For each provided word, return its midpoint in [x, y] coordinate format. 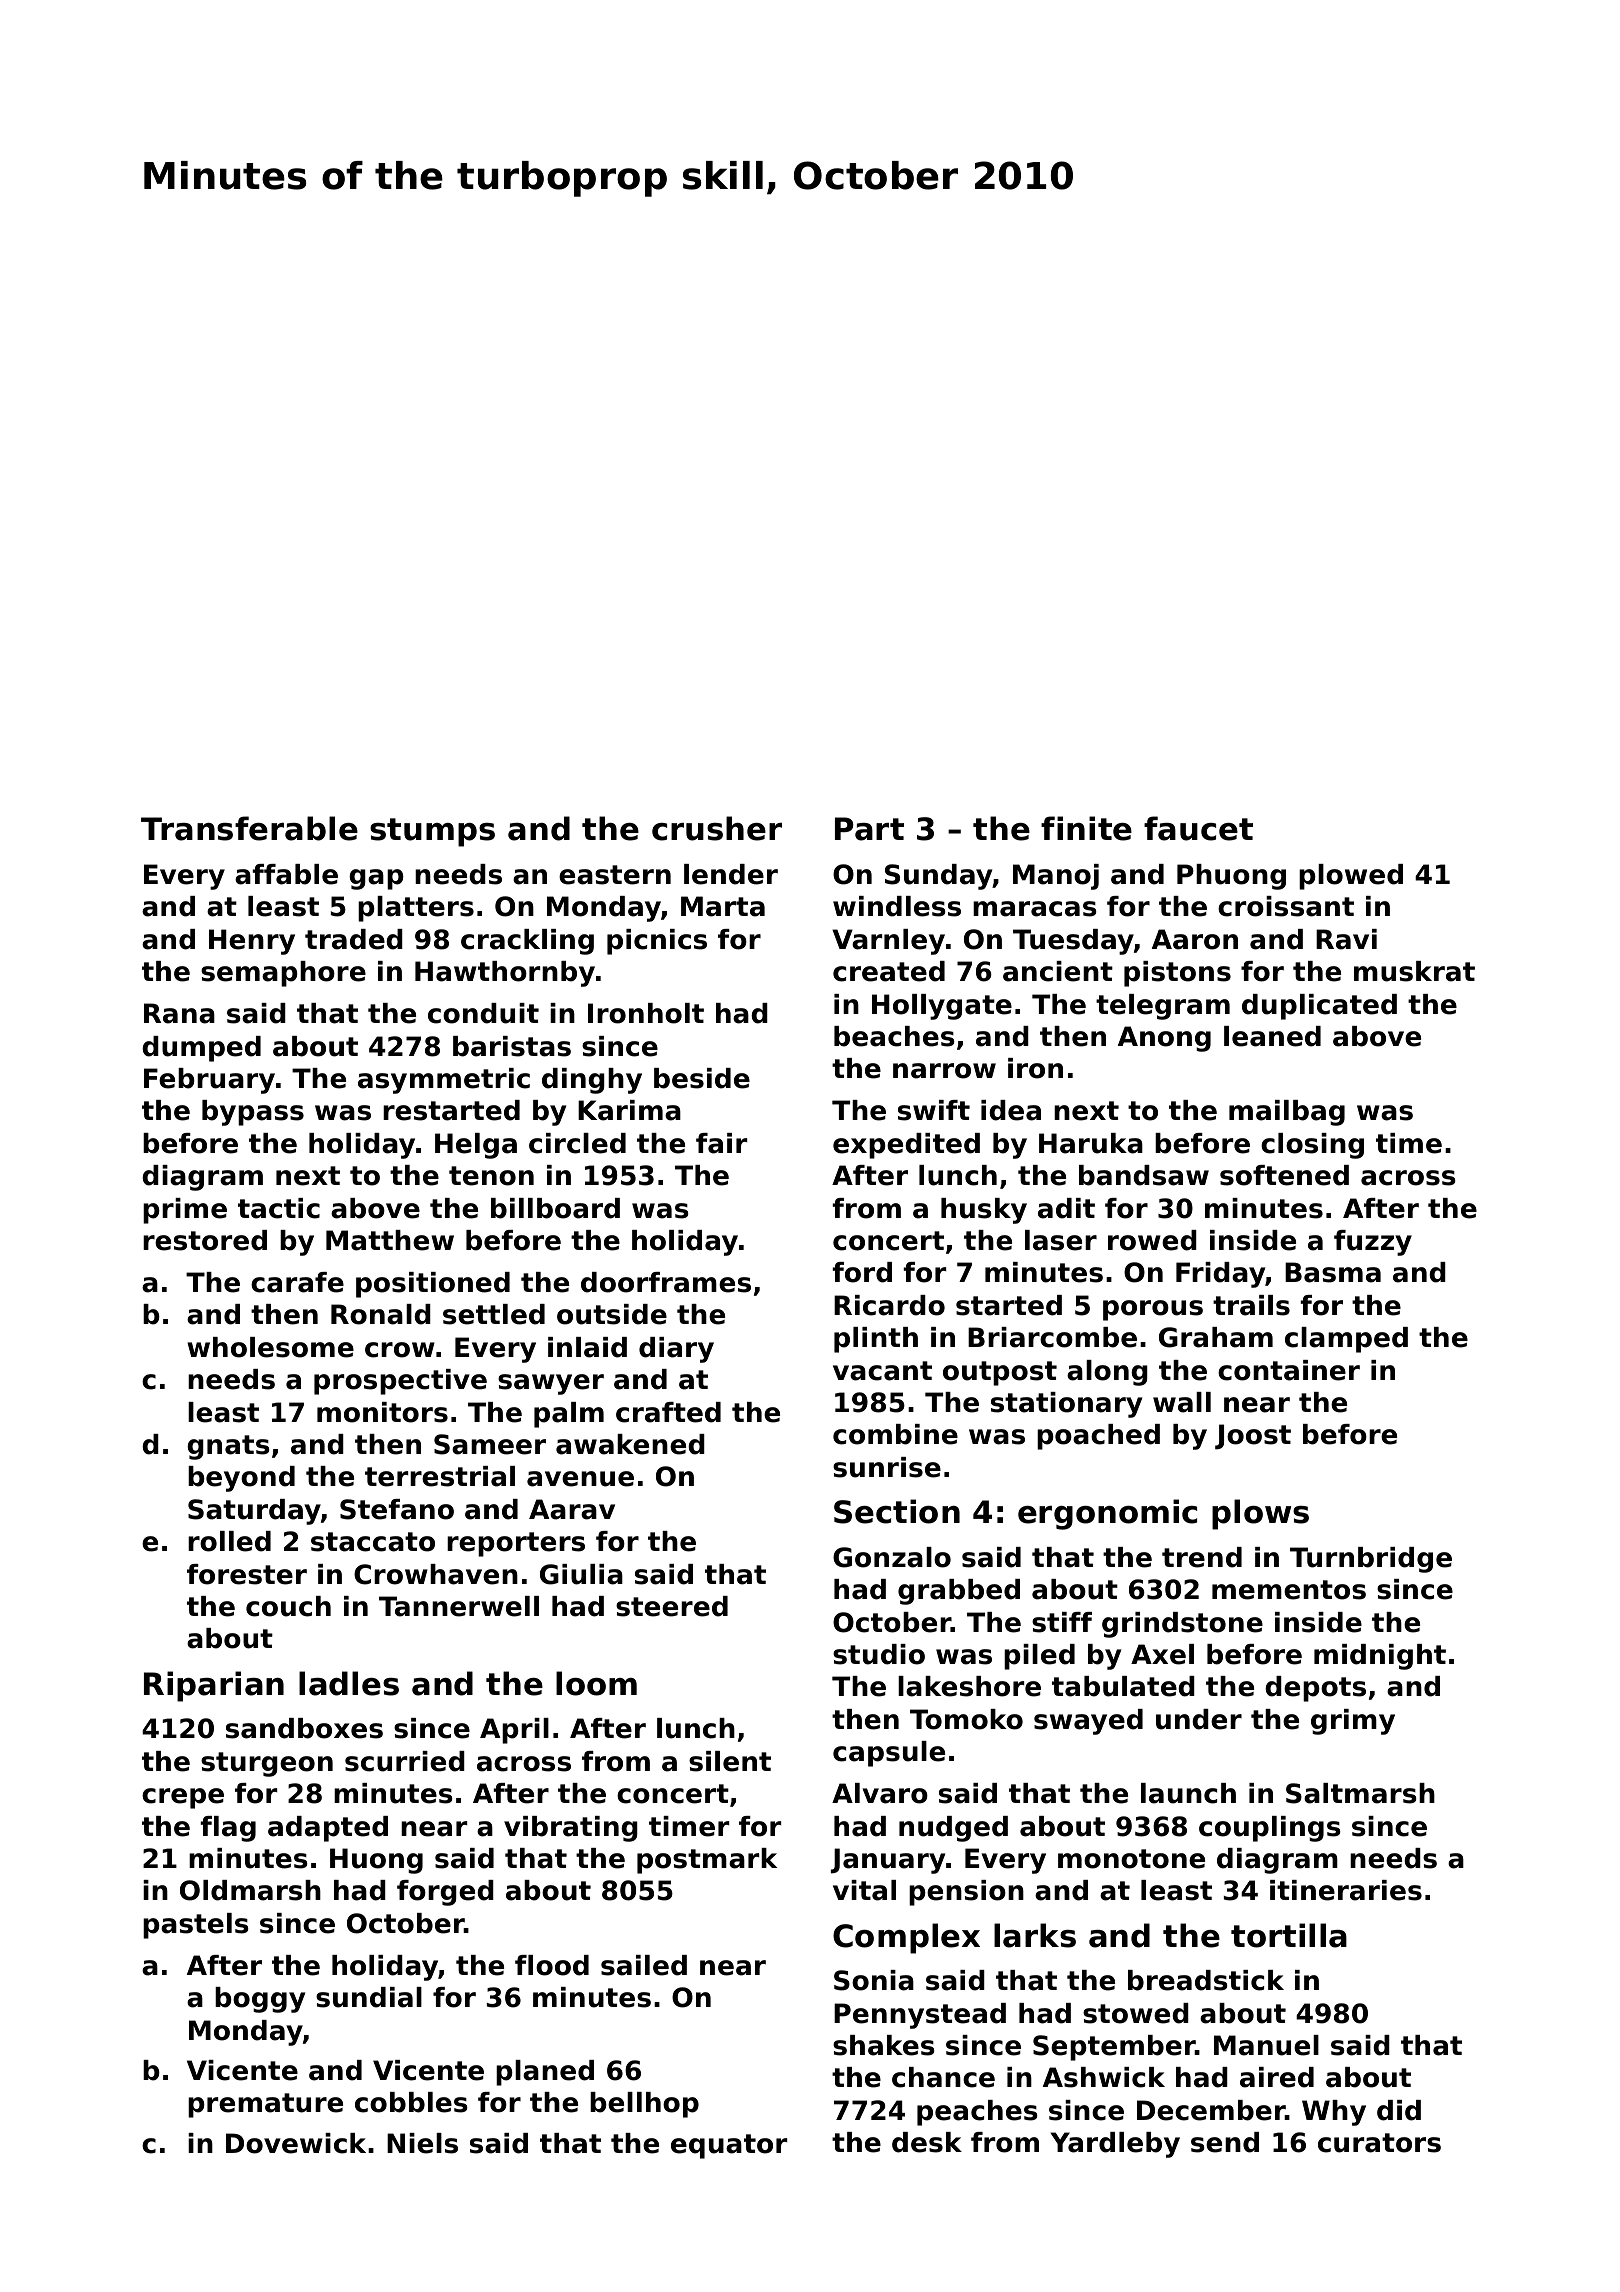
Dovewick [296, 2143]
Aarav [572, 1509]
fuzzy [1373, 1243]
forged [445, 1893]
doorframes [666, 1282]
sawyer [551, 1384]
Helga [476, 1146]
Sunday [939, 877]
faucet [1198, 828]
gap [376, 879]
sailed [644, 1965]
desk [927, 2142]
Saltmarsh [1360, 1793]
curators [1379, 2143]
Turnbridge [1371, 1560]
